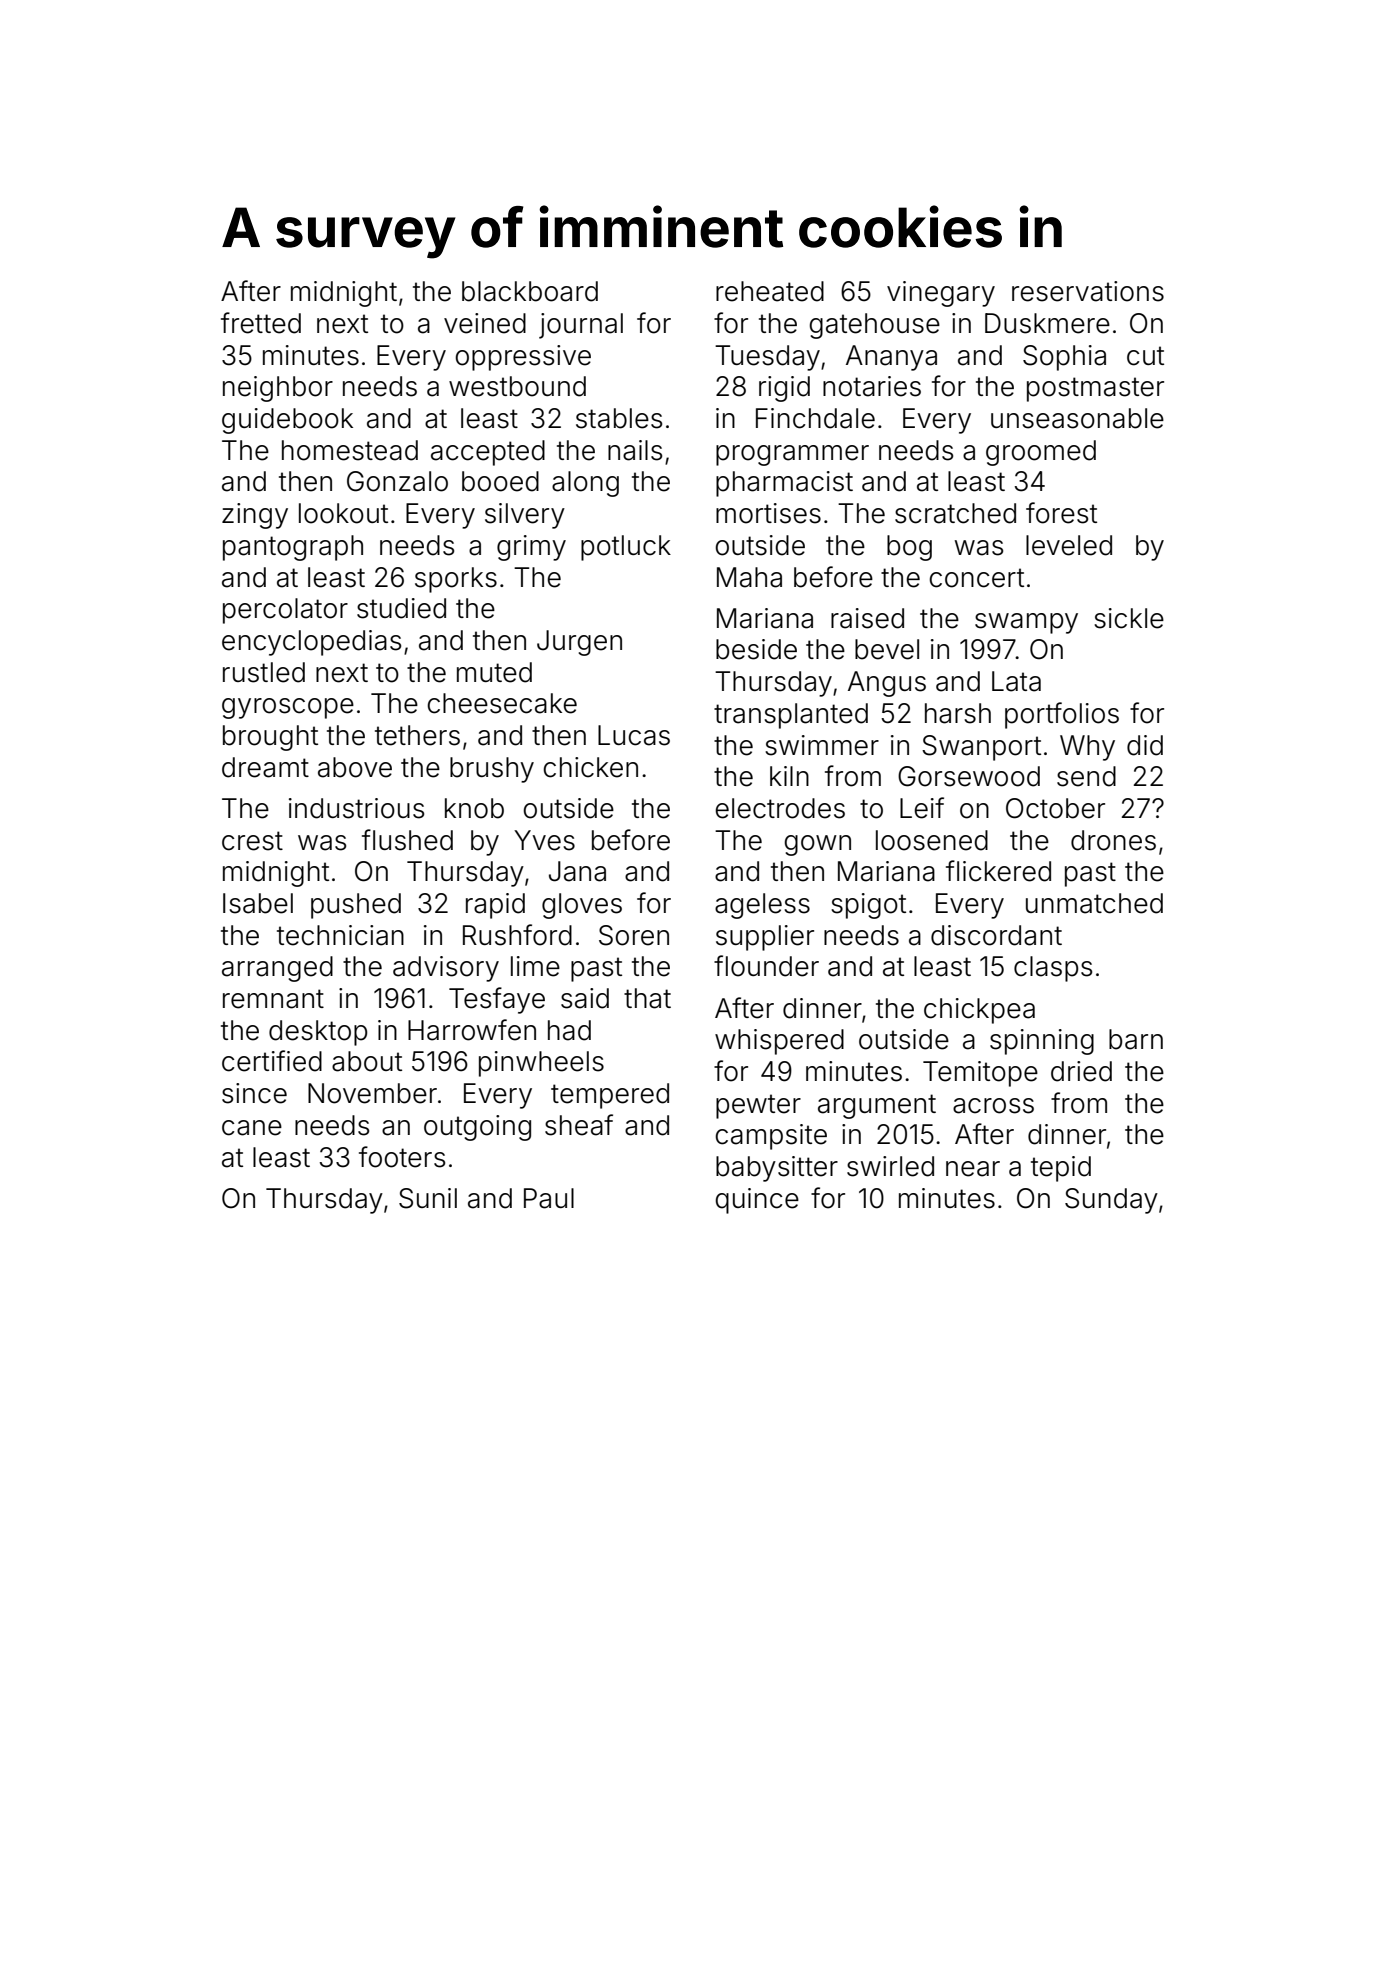  Describe the element at coordinates (265, 767) in the image. I see `dreamt` at that location.
